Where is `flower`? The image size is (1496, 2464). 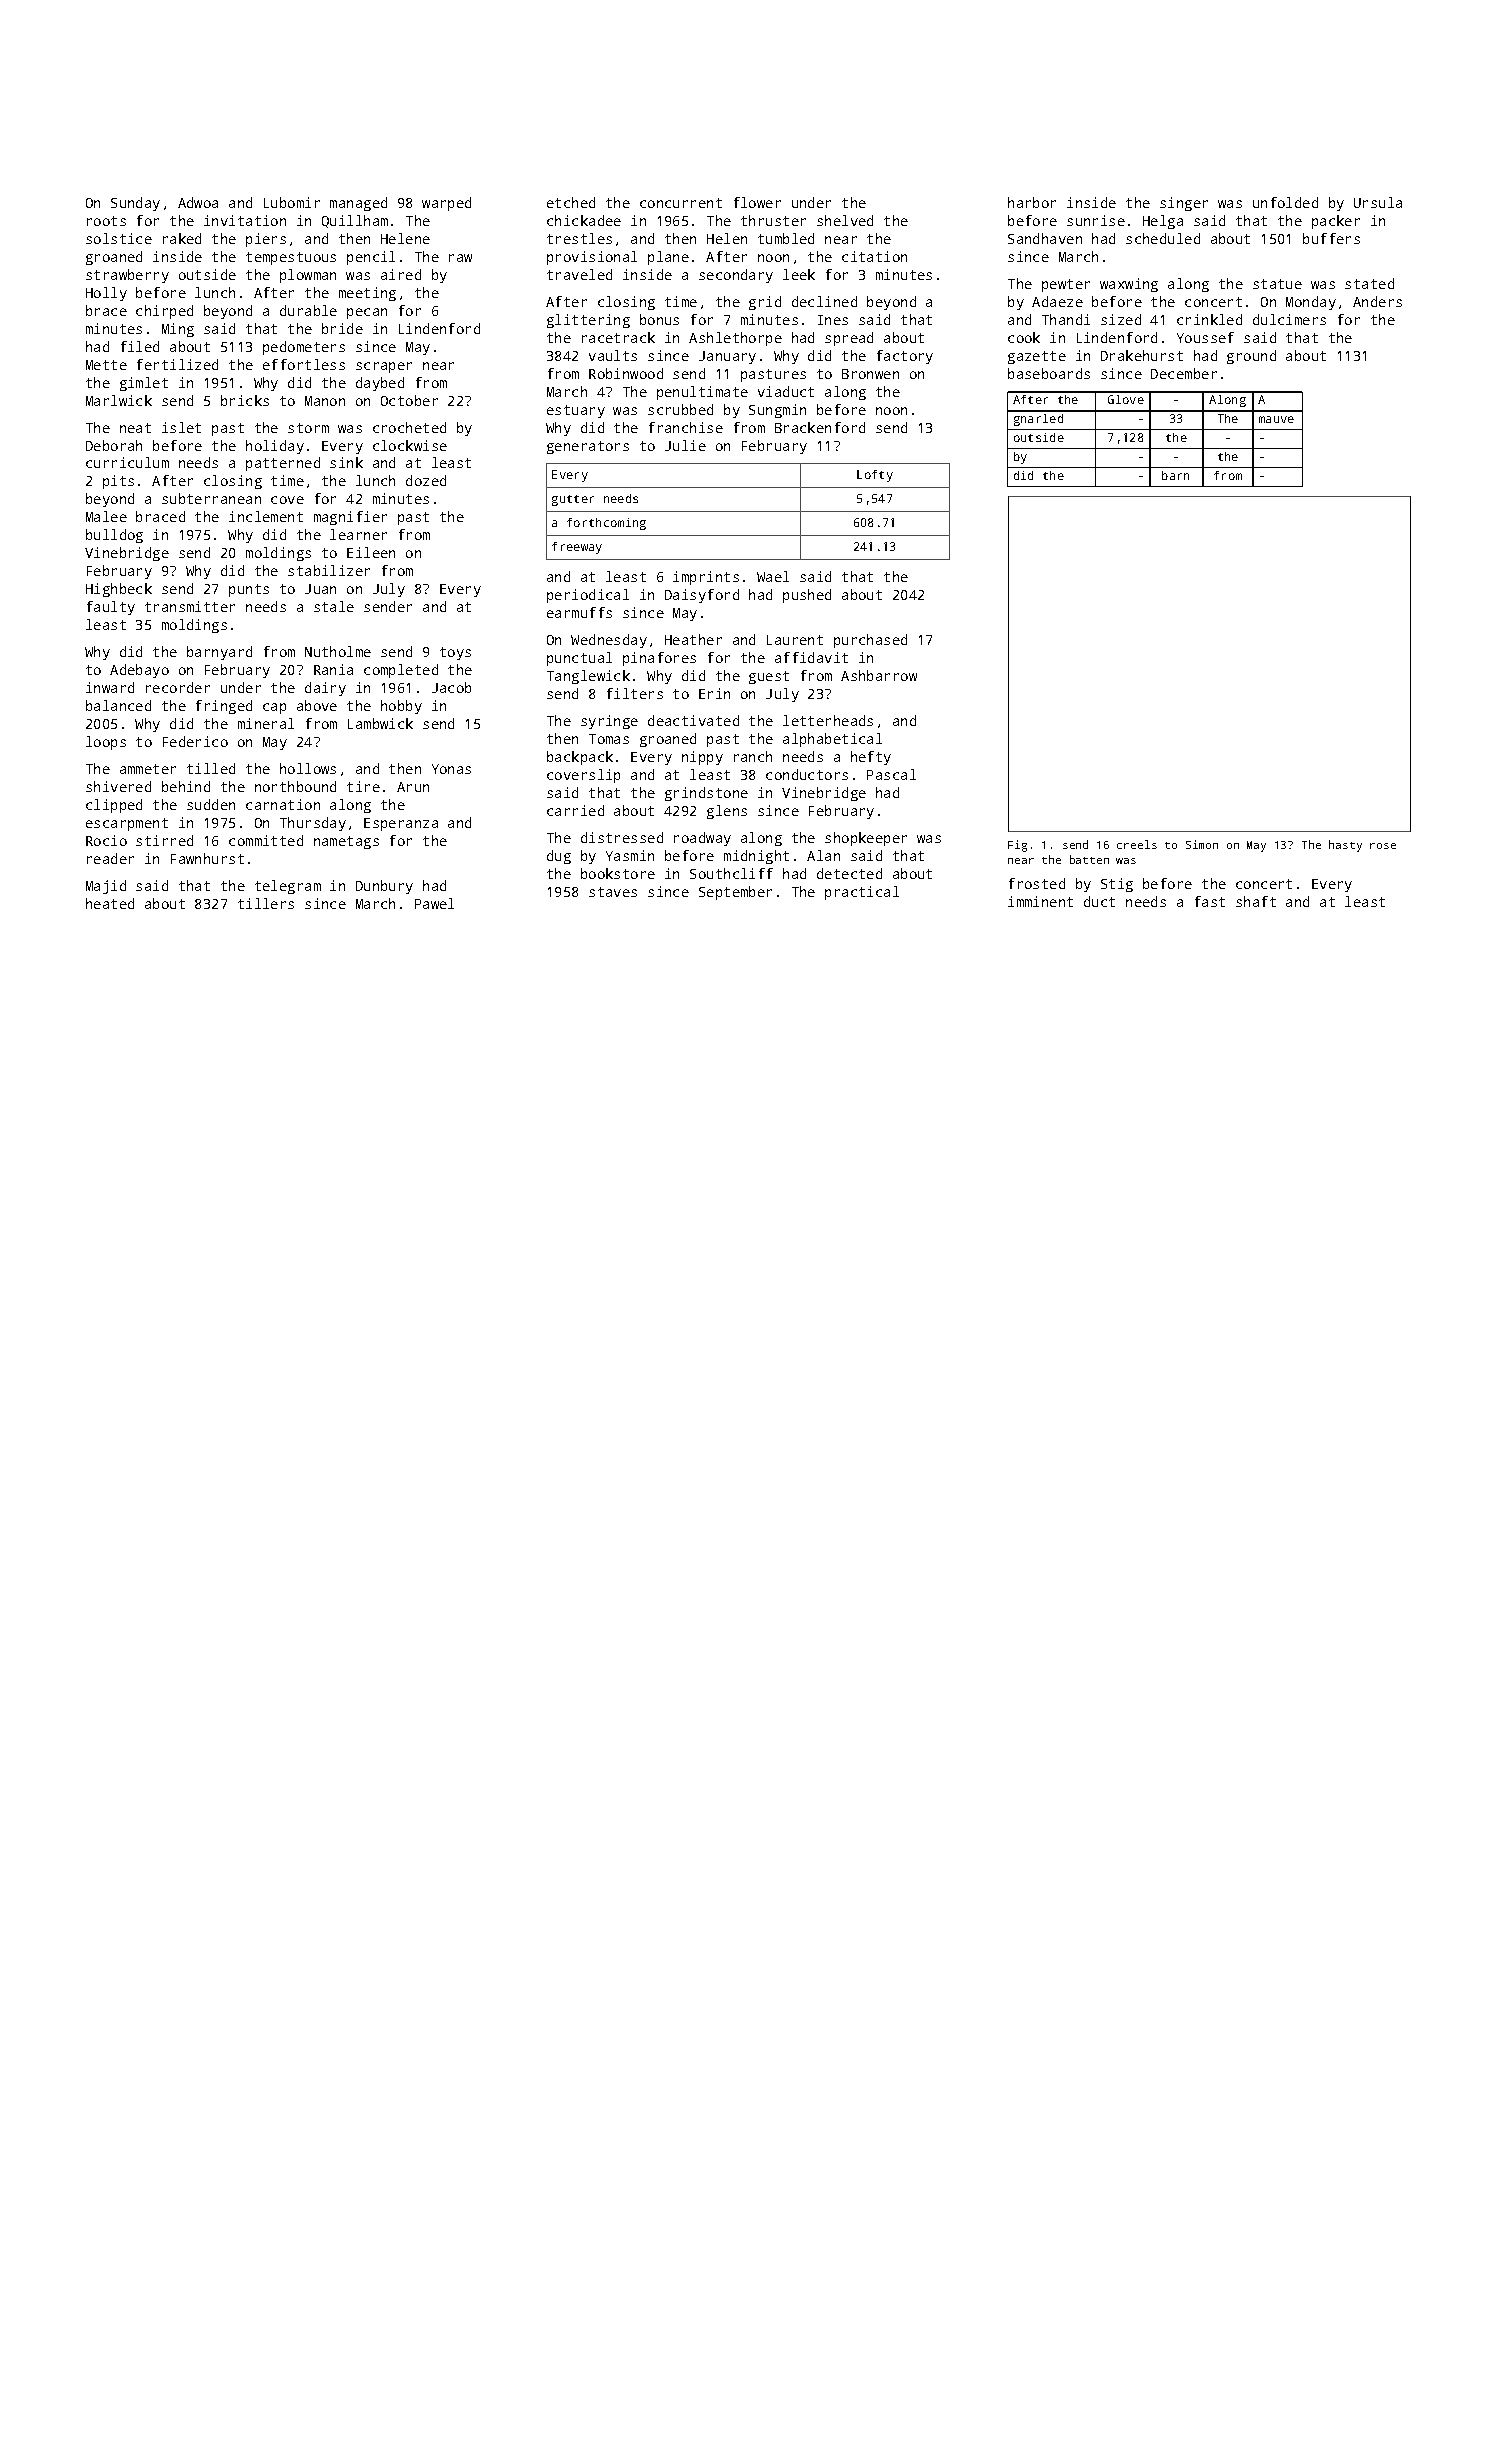
flower is located at coordinates (757, 202).
